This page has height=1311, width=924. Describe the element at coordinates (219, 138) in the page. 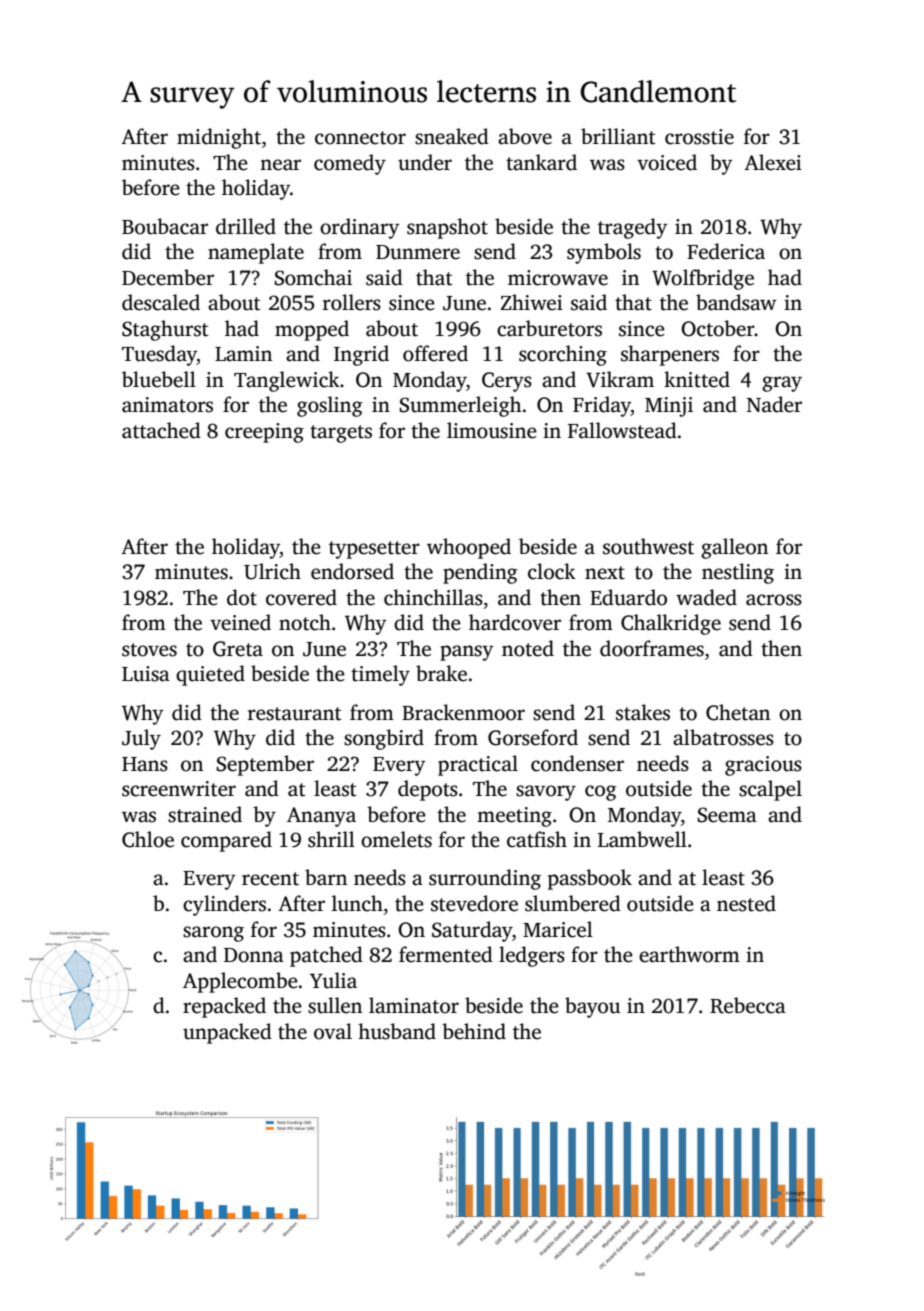

I see `midnight` at that location.
